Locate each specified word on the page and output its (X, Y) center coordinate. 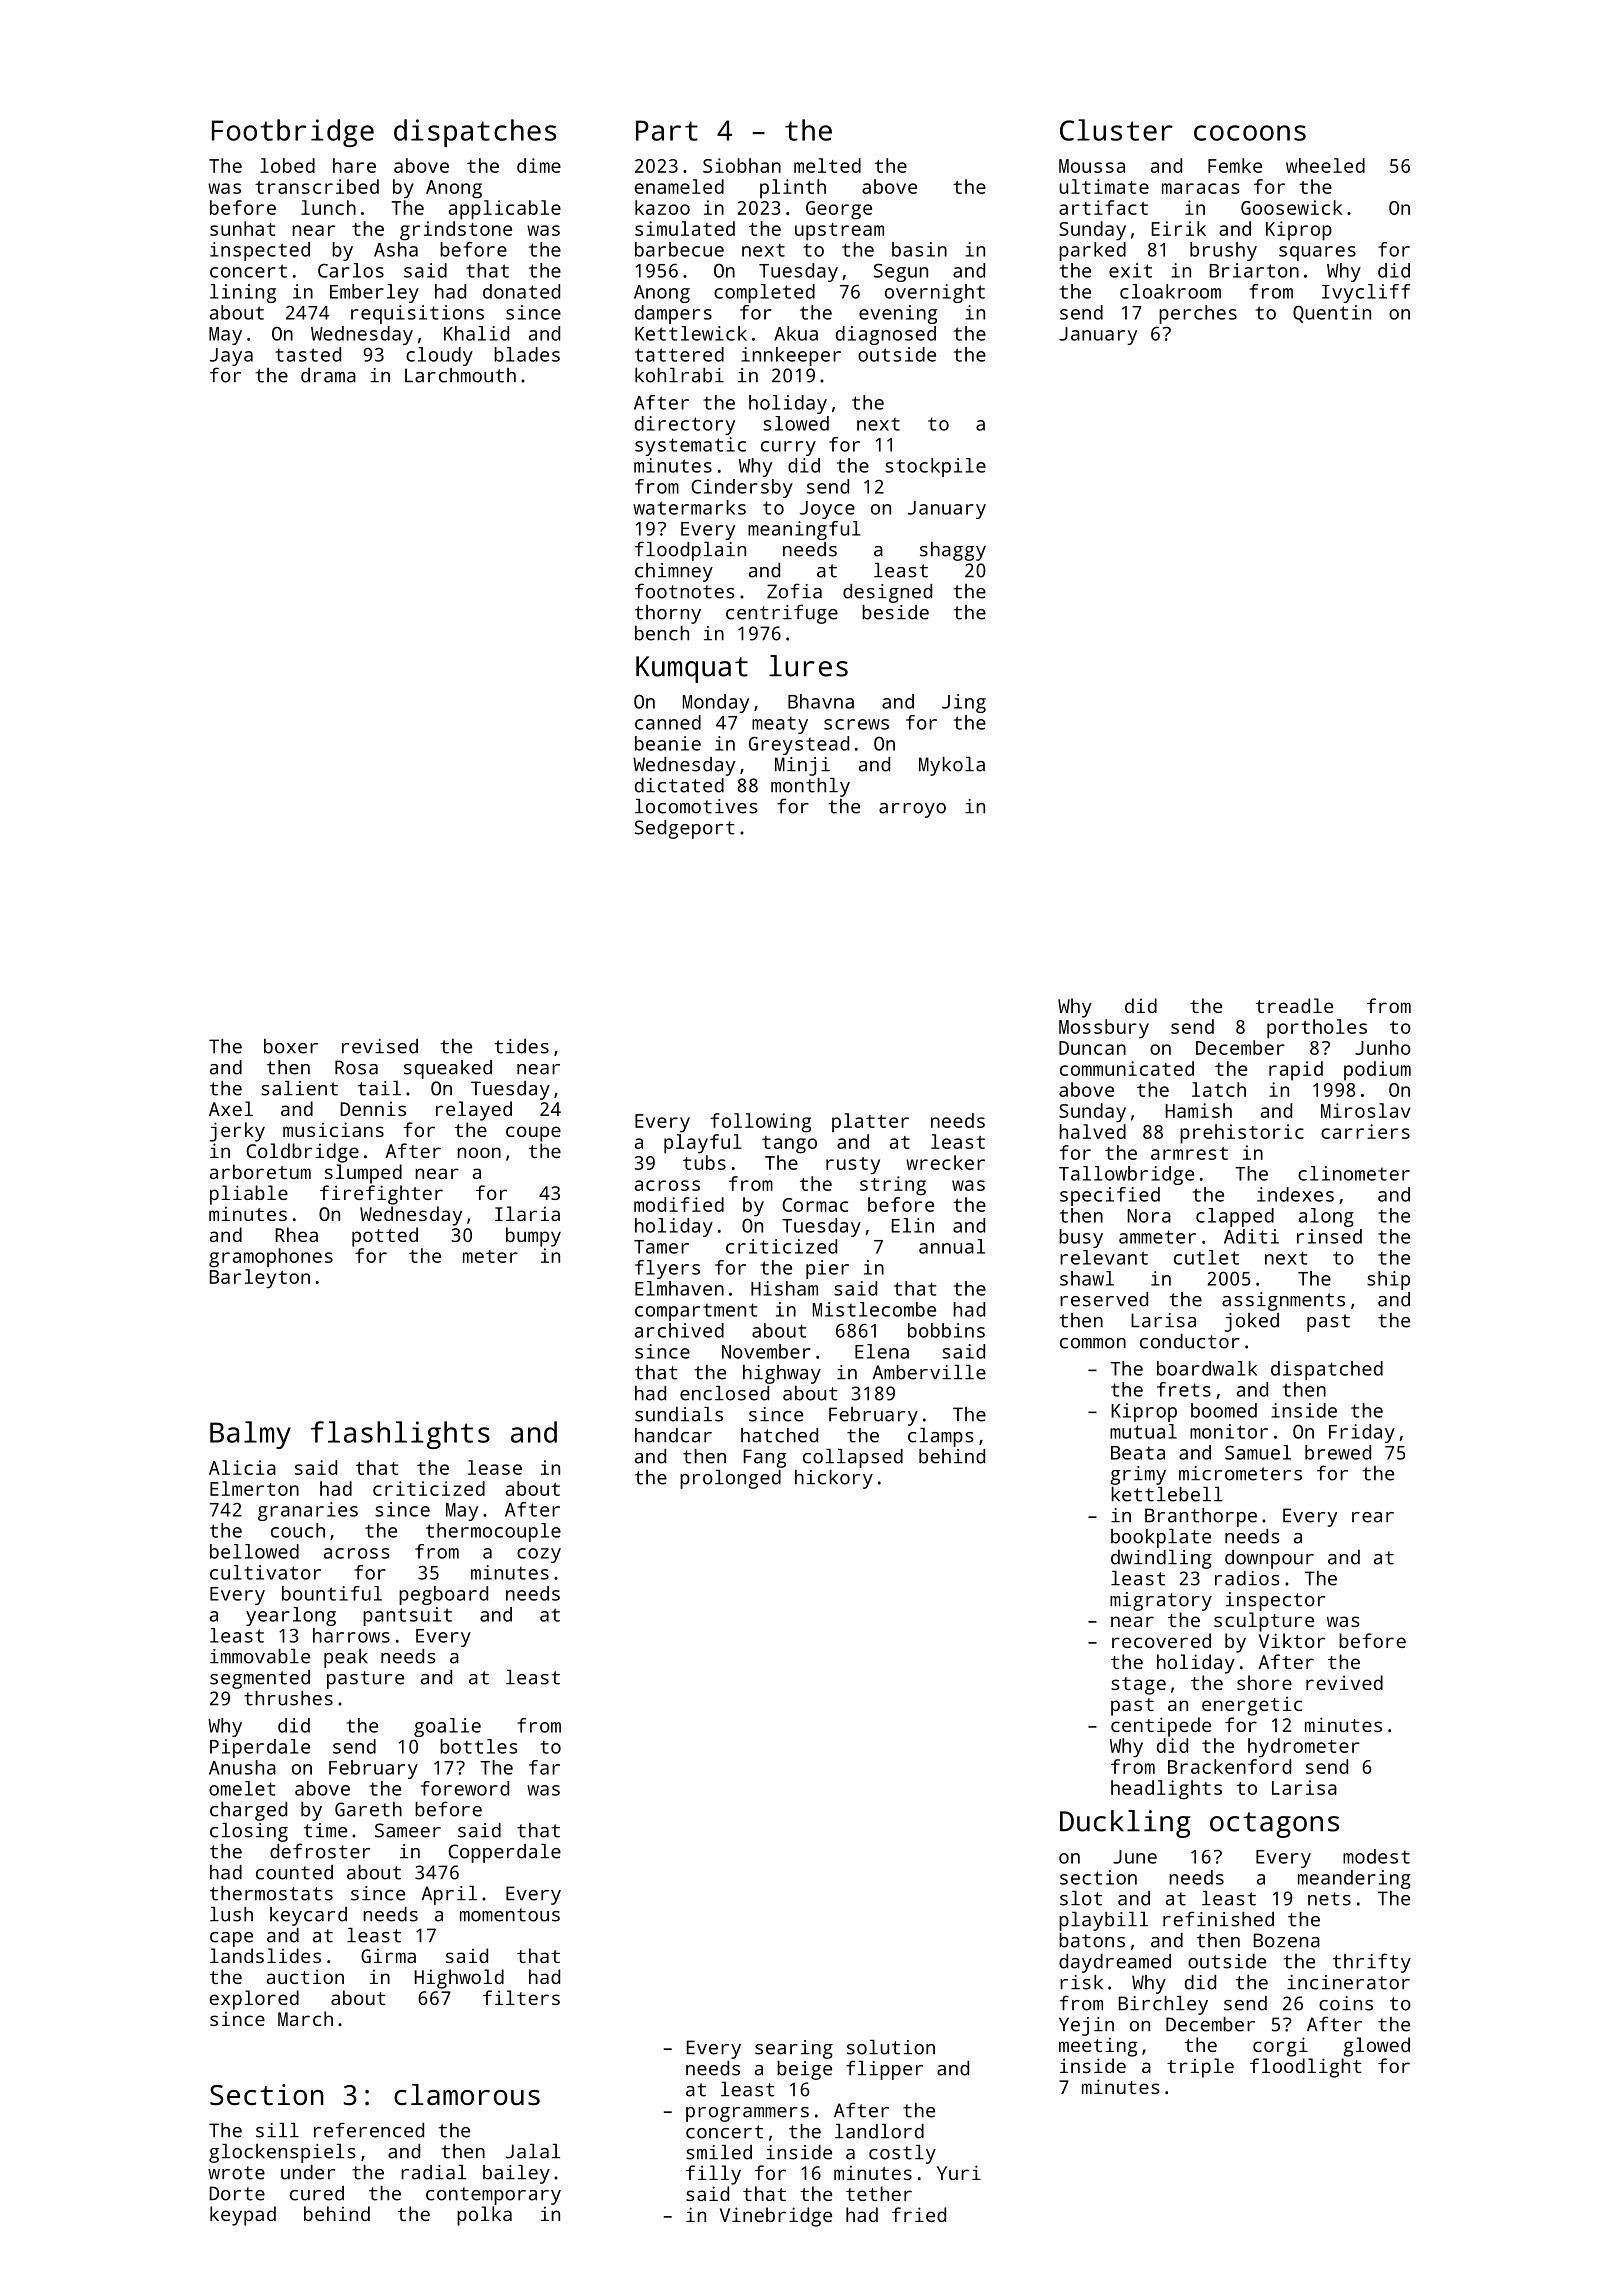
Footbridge (293, 133)
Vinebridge (776, 2217)
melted (827, 165)
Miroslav (1366, 1110)
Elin (913, 1225)
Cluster (1116, 130)
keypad (243, 2216)
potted (385, 1237)
